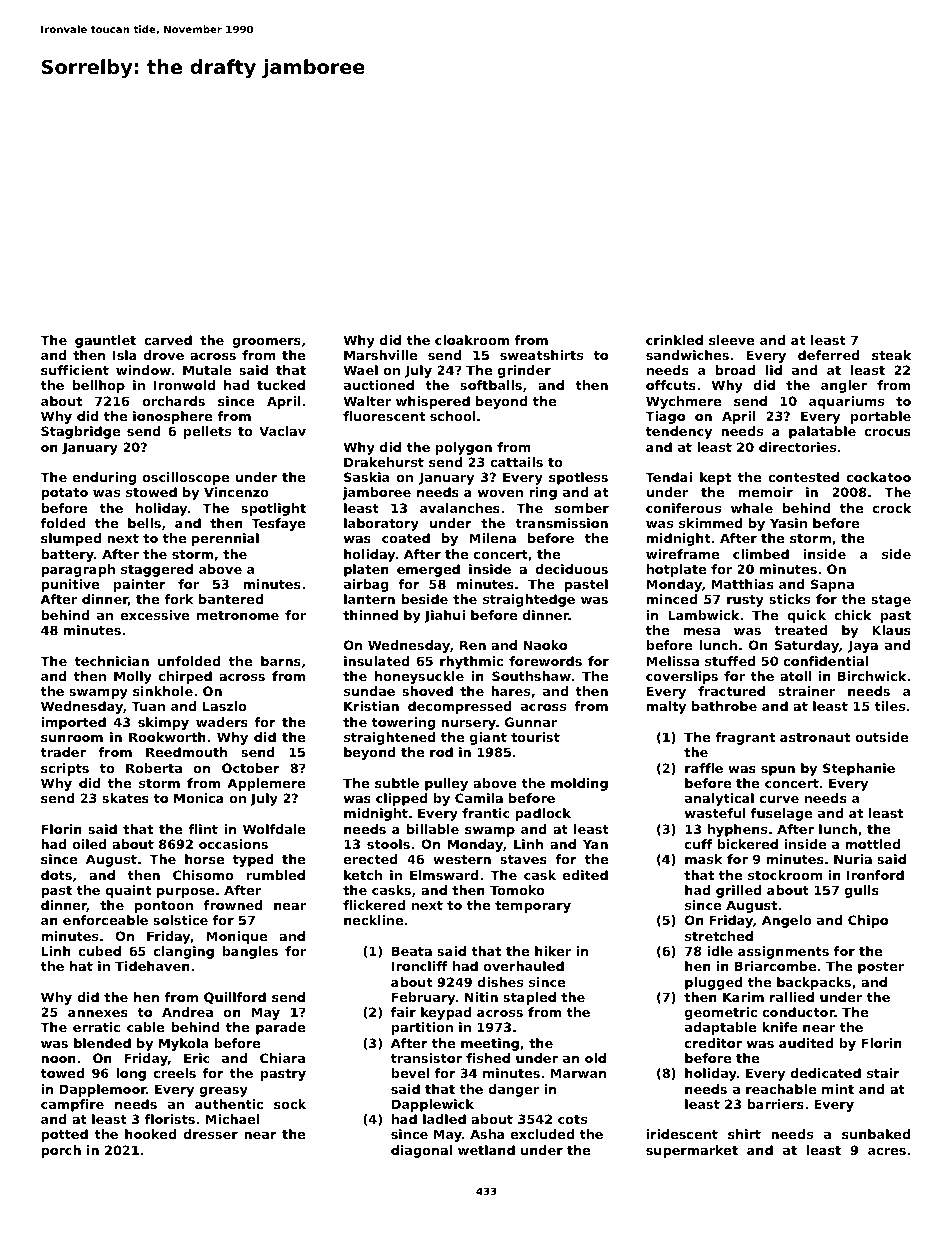  I want to click on cots, so click(572, 1119).
